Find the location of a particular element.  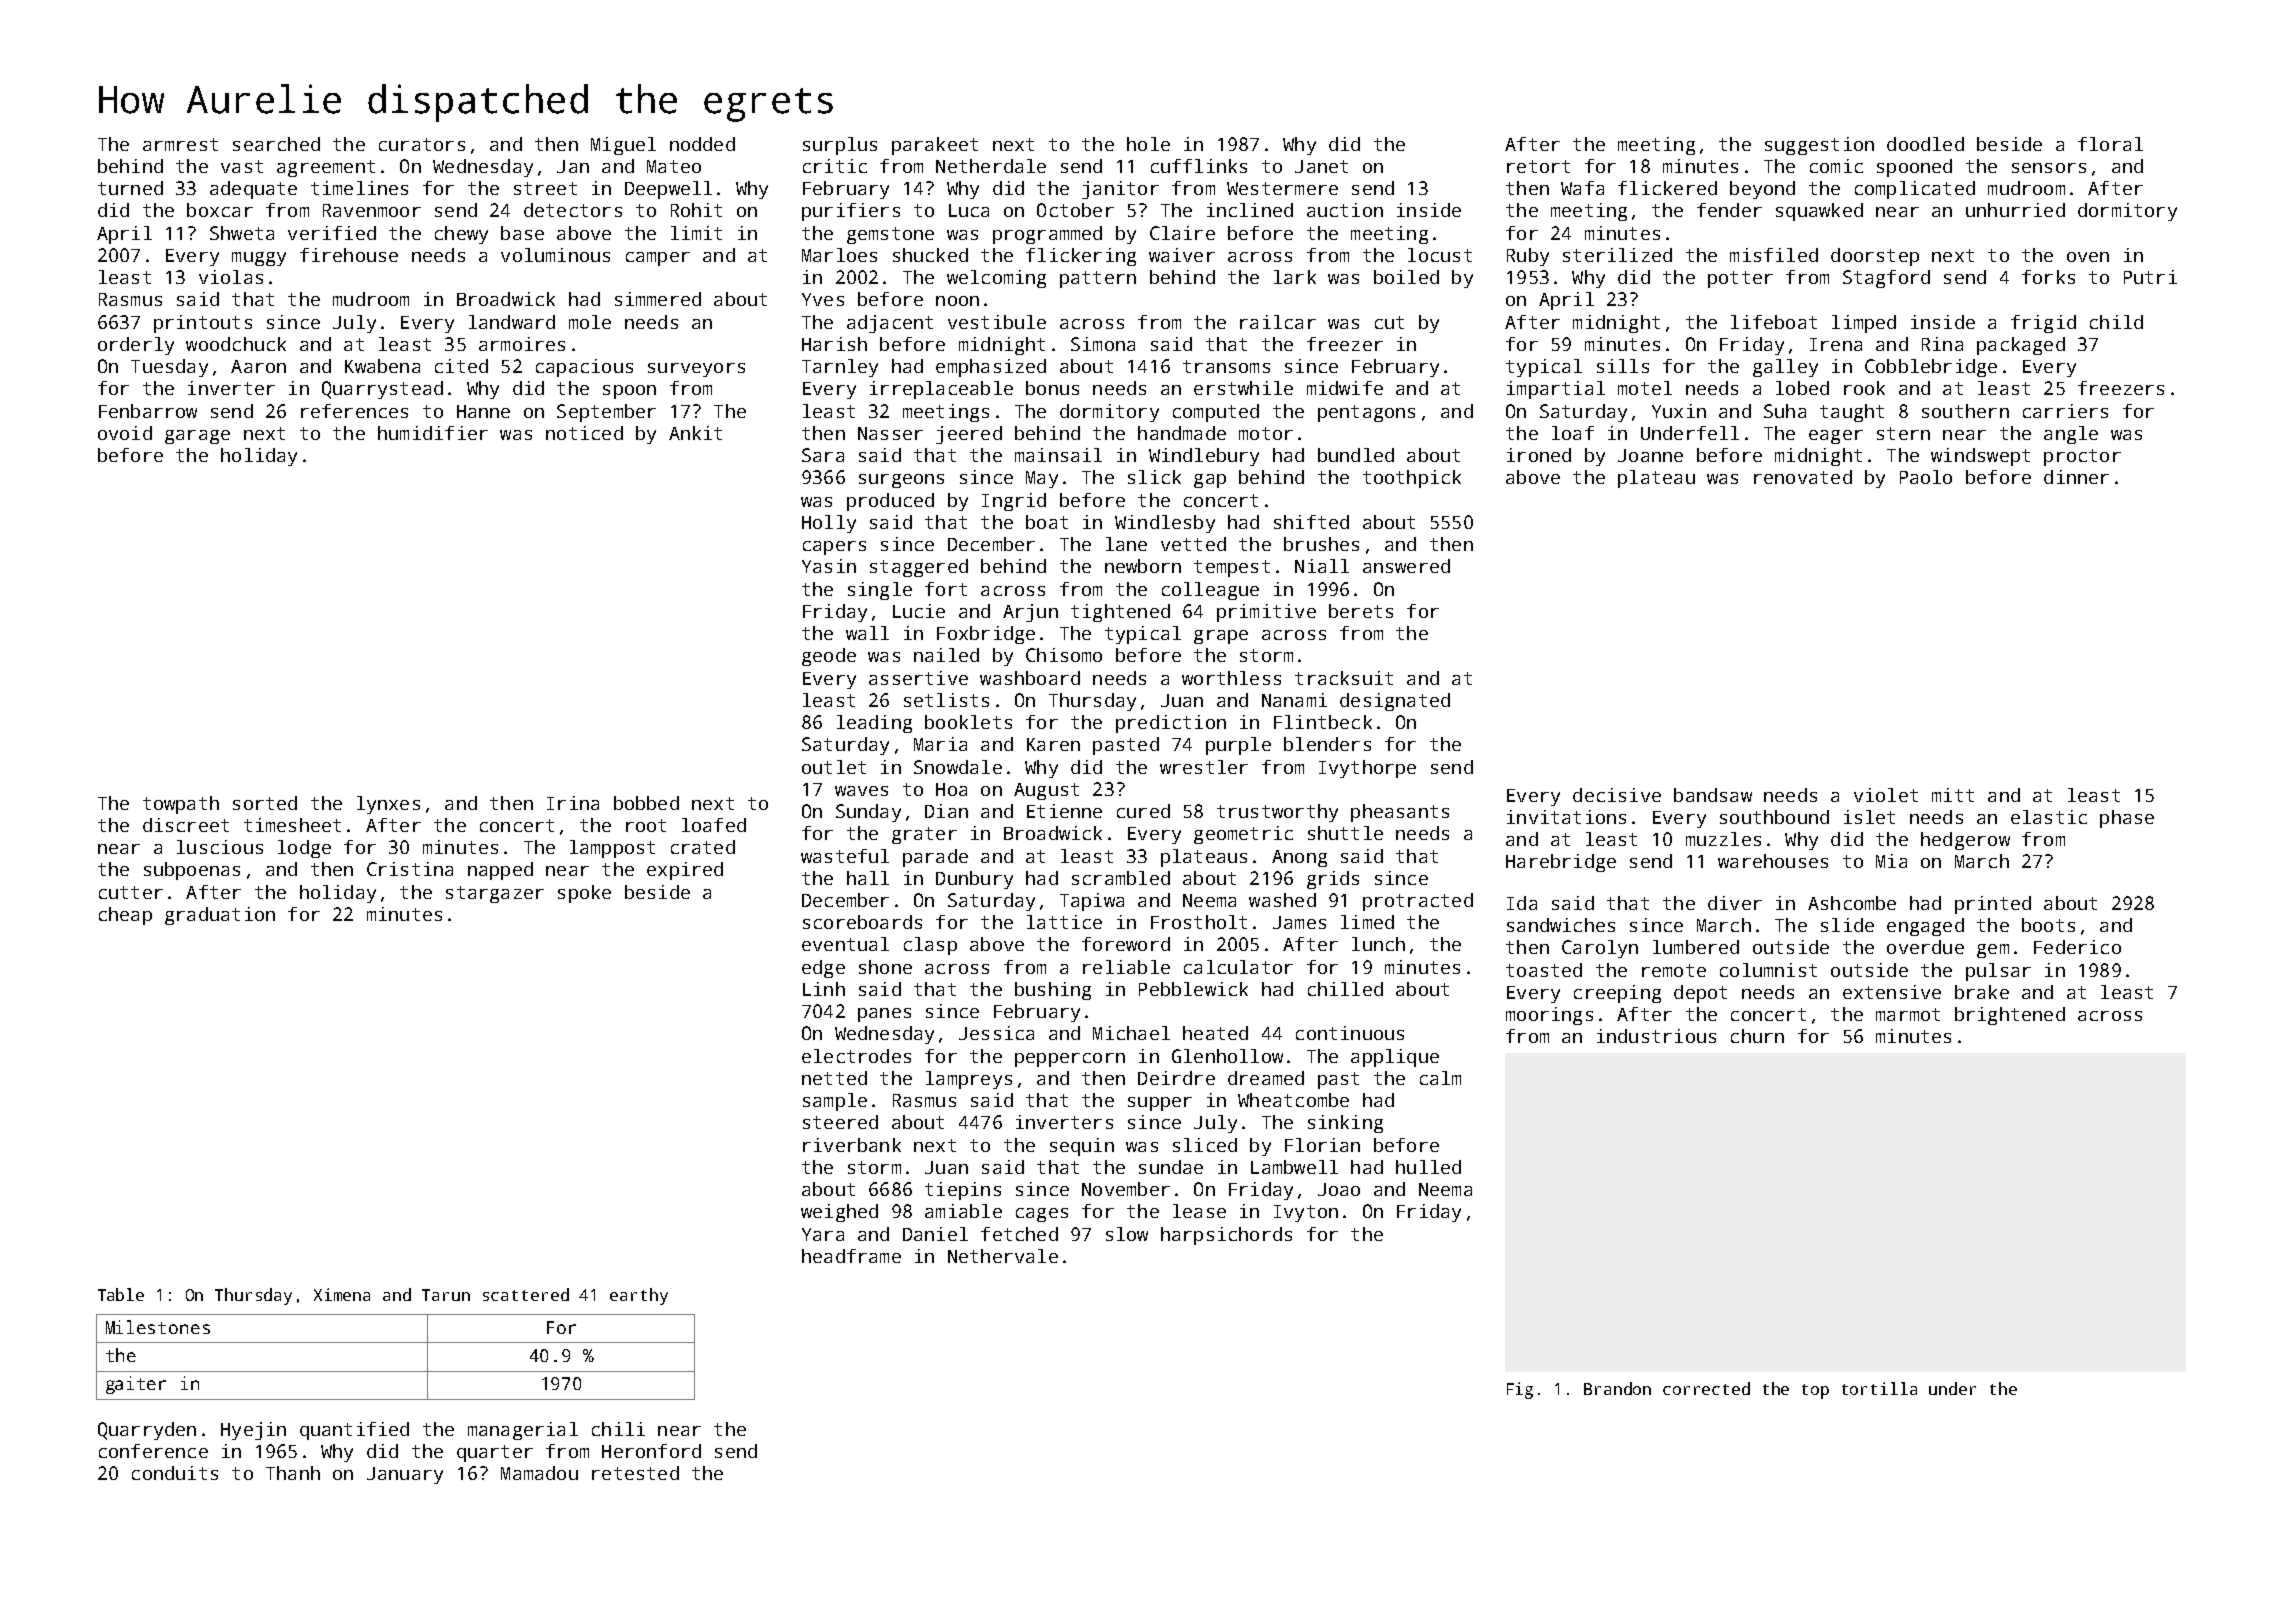

hulled is located at coordinates (1428, 1167).
